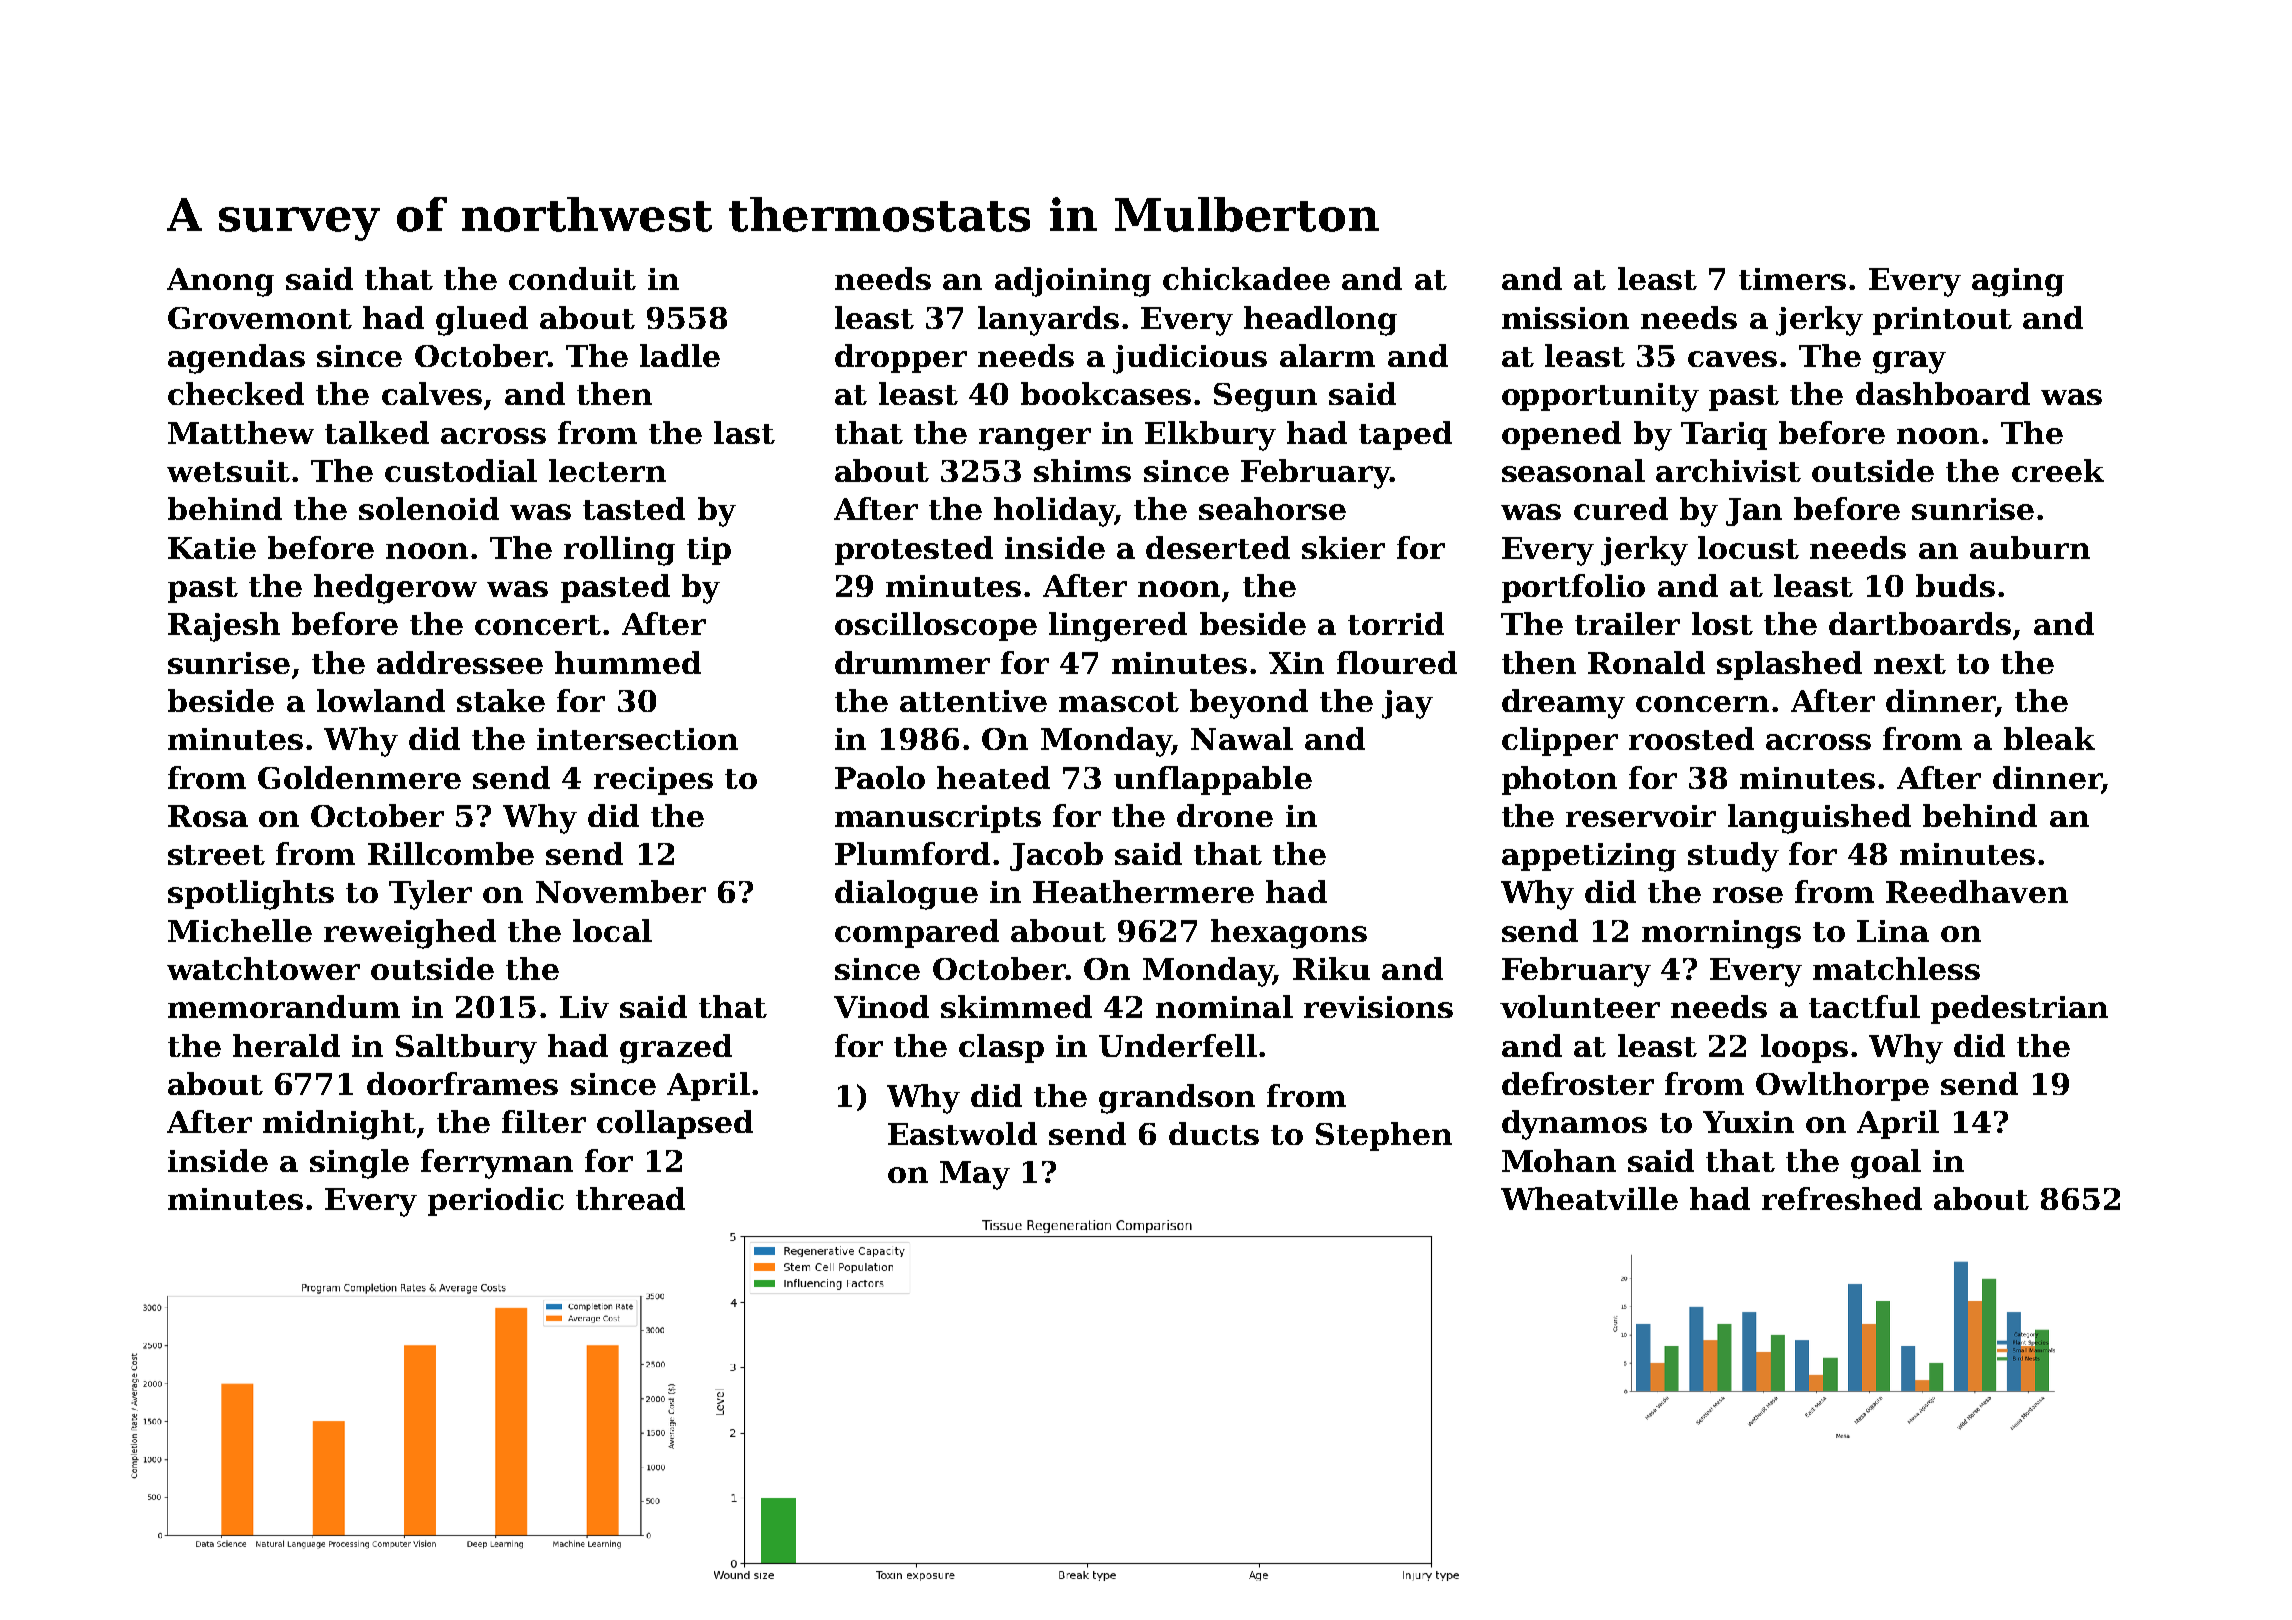 This screenshot has width=2292, height=1620. Describe the element at coordinates (2018, 282) in the screenshot. I see `aging` at that location.
